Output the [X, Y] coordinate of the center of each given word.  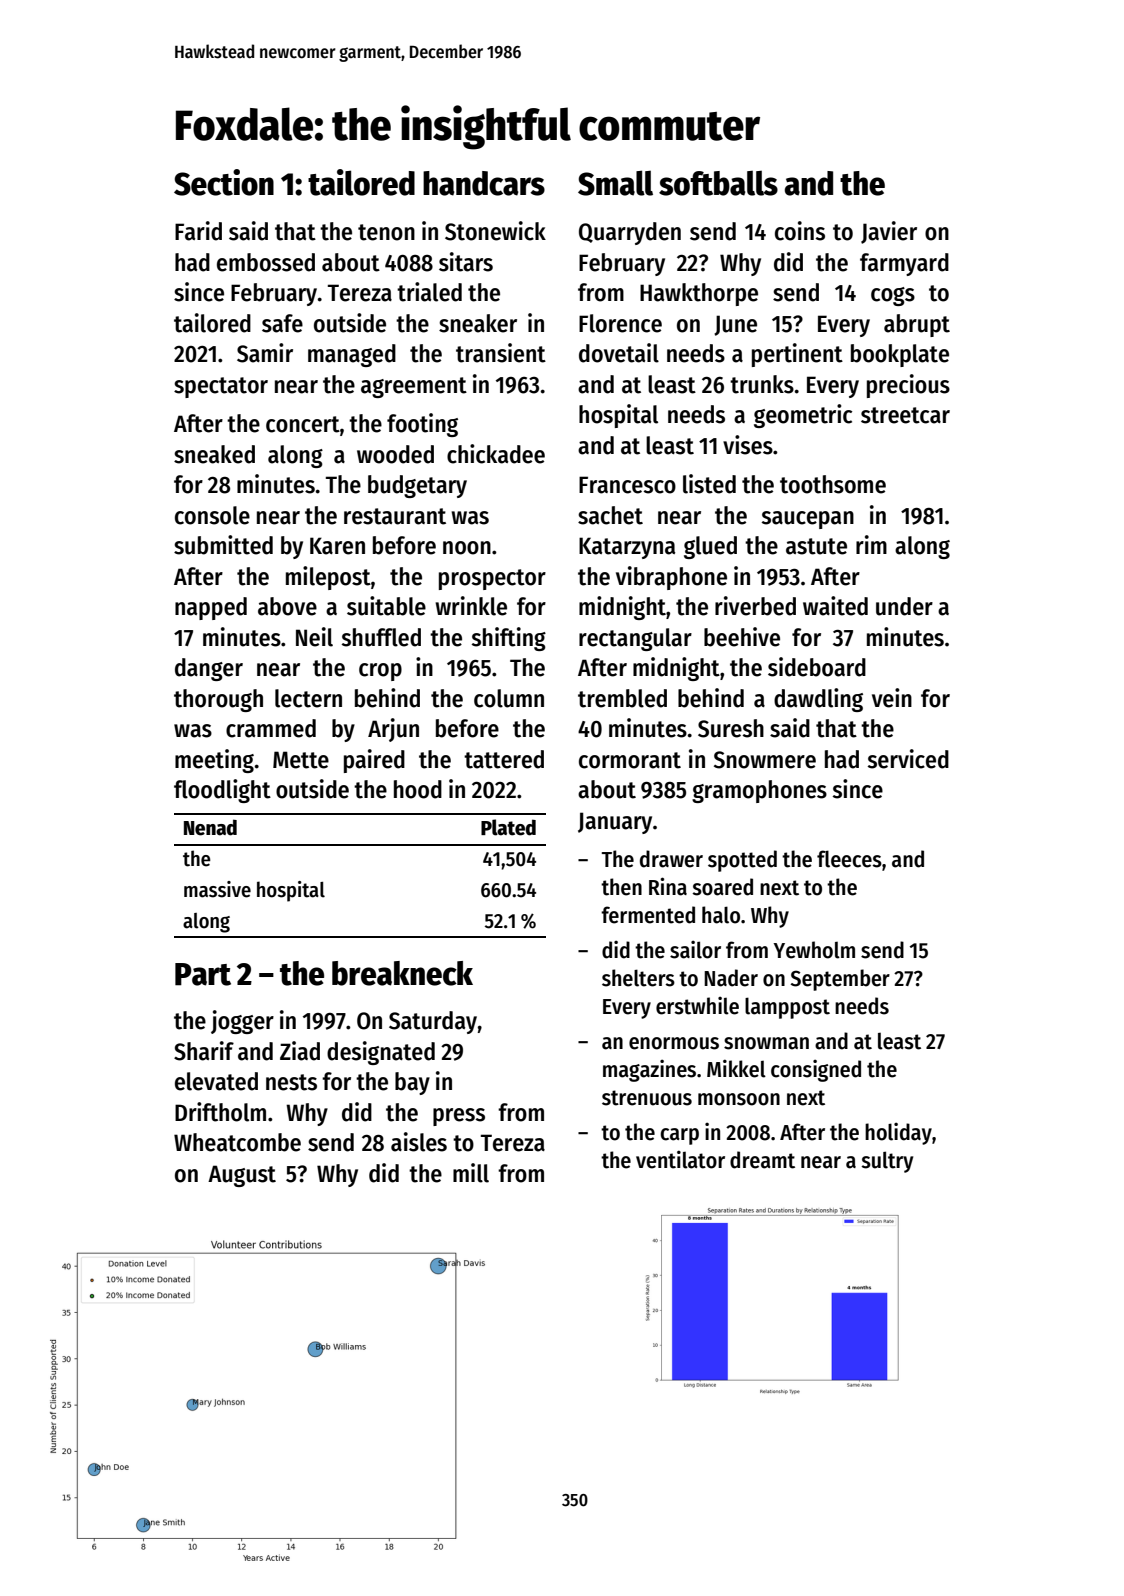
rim [871, 544]
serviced [908, 759]
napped [211, 608]
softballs [718, 183]
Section [224, 182]
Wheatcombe [237, 1142]
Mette [301, 760]
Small [615, 183]
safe [282, 323]
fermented [648, 915]
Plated [508, 827]
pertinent [797, 355]
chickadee [496, 454]
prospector [492, 579]
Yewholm [814, 950]
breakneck [402, 973]
